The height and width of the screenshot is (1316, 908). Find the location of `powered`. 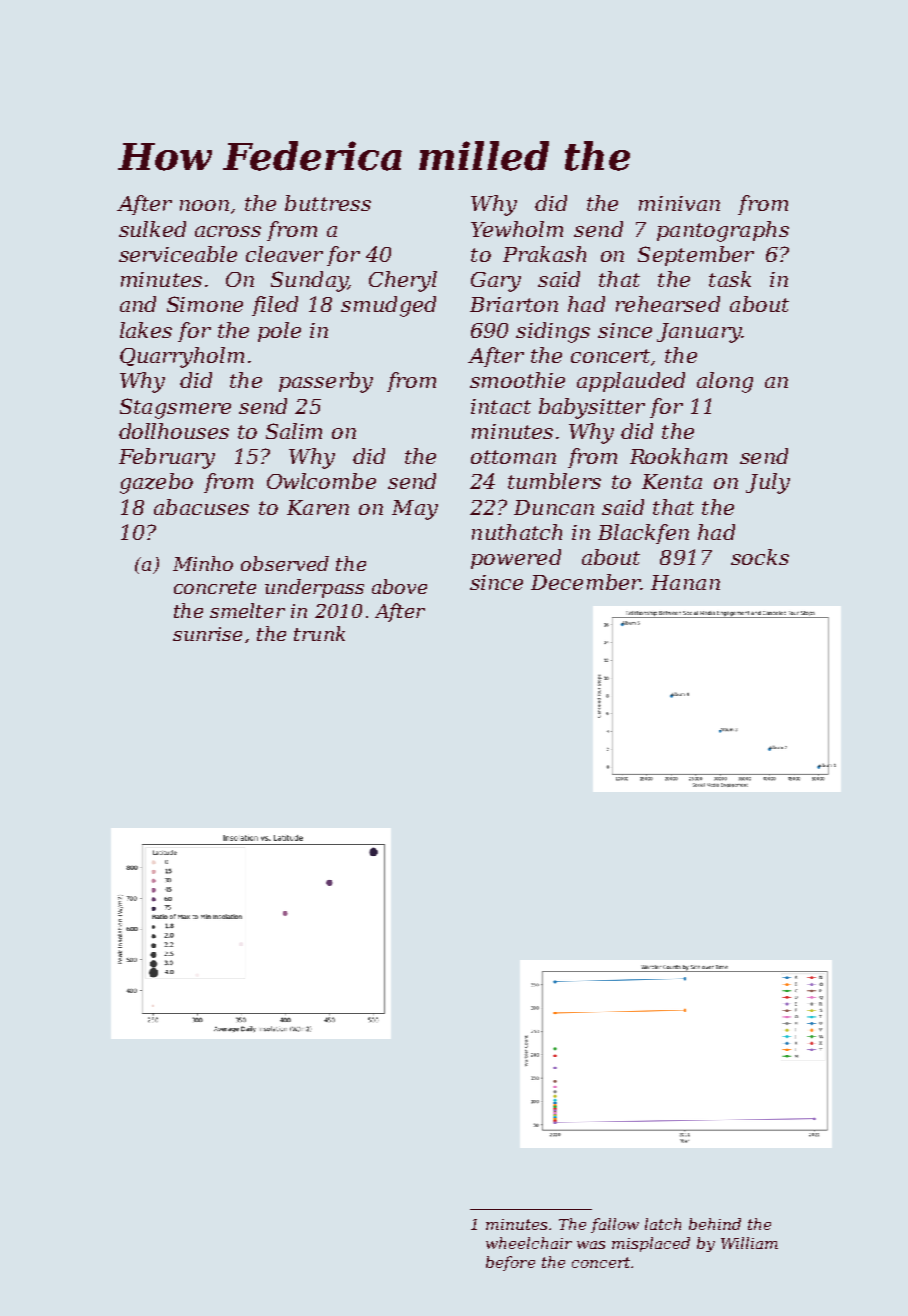

powered is located at coordinates (516, 559).
